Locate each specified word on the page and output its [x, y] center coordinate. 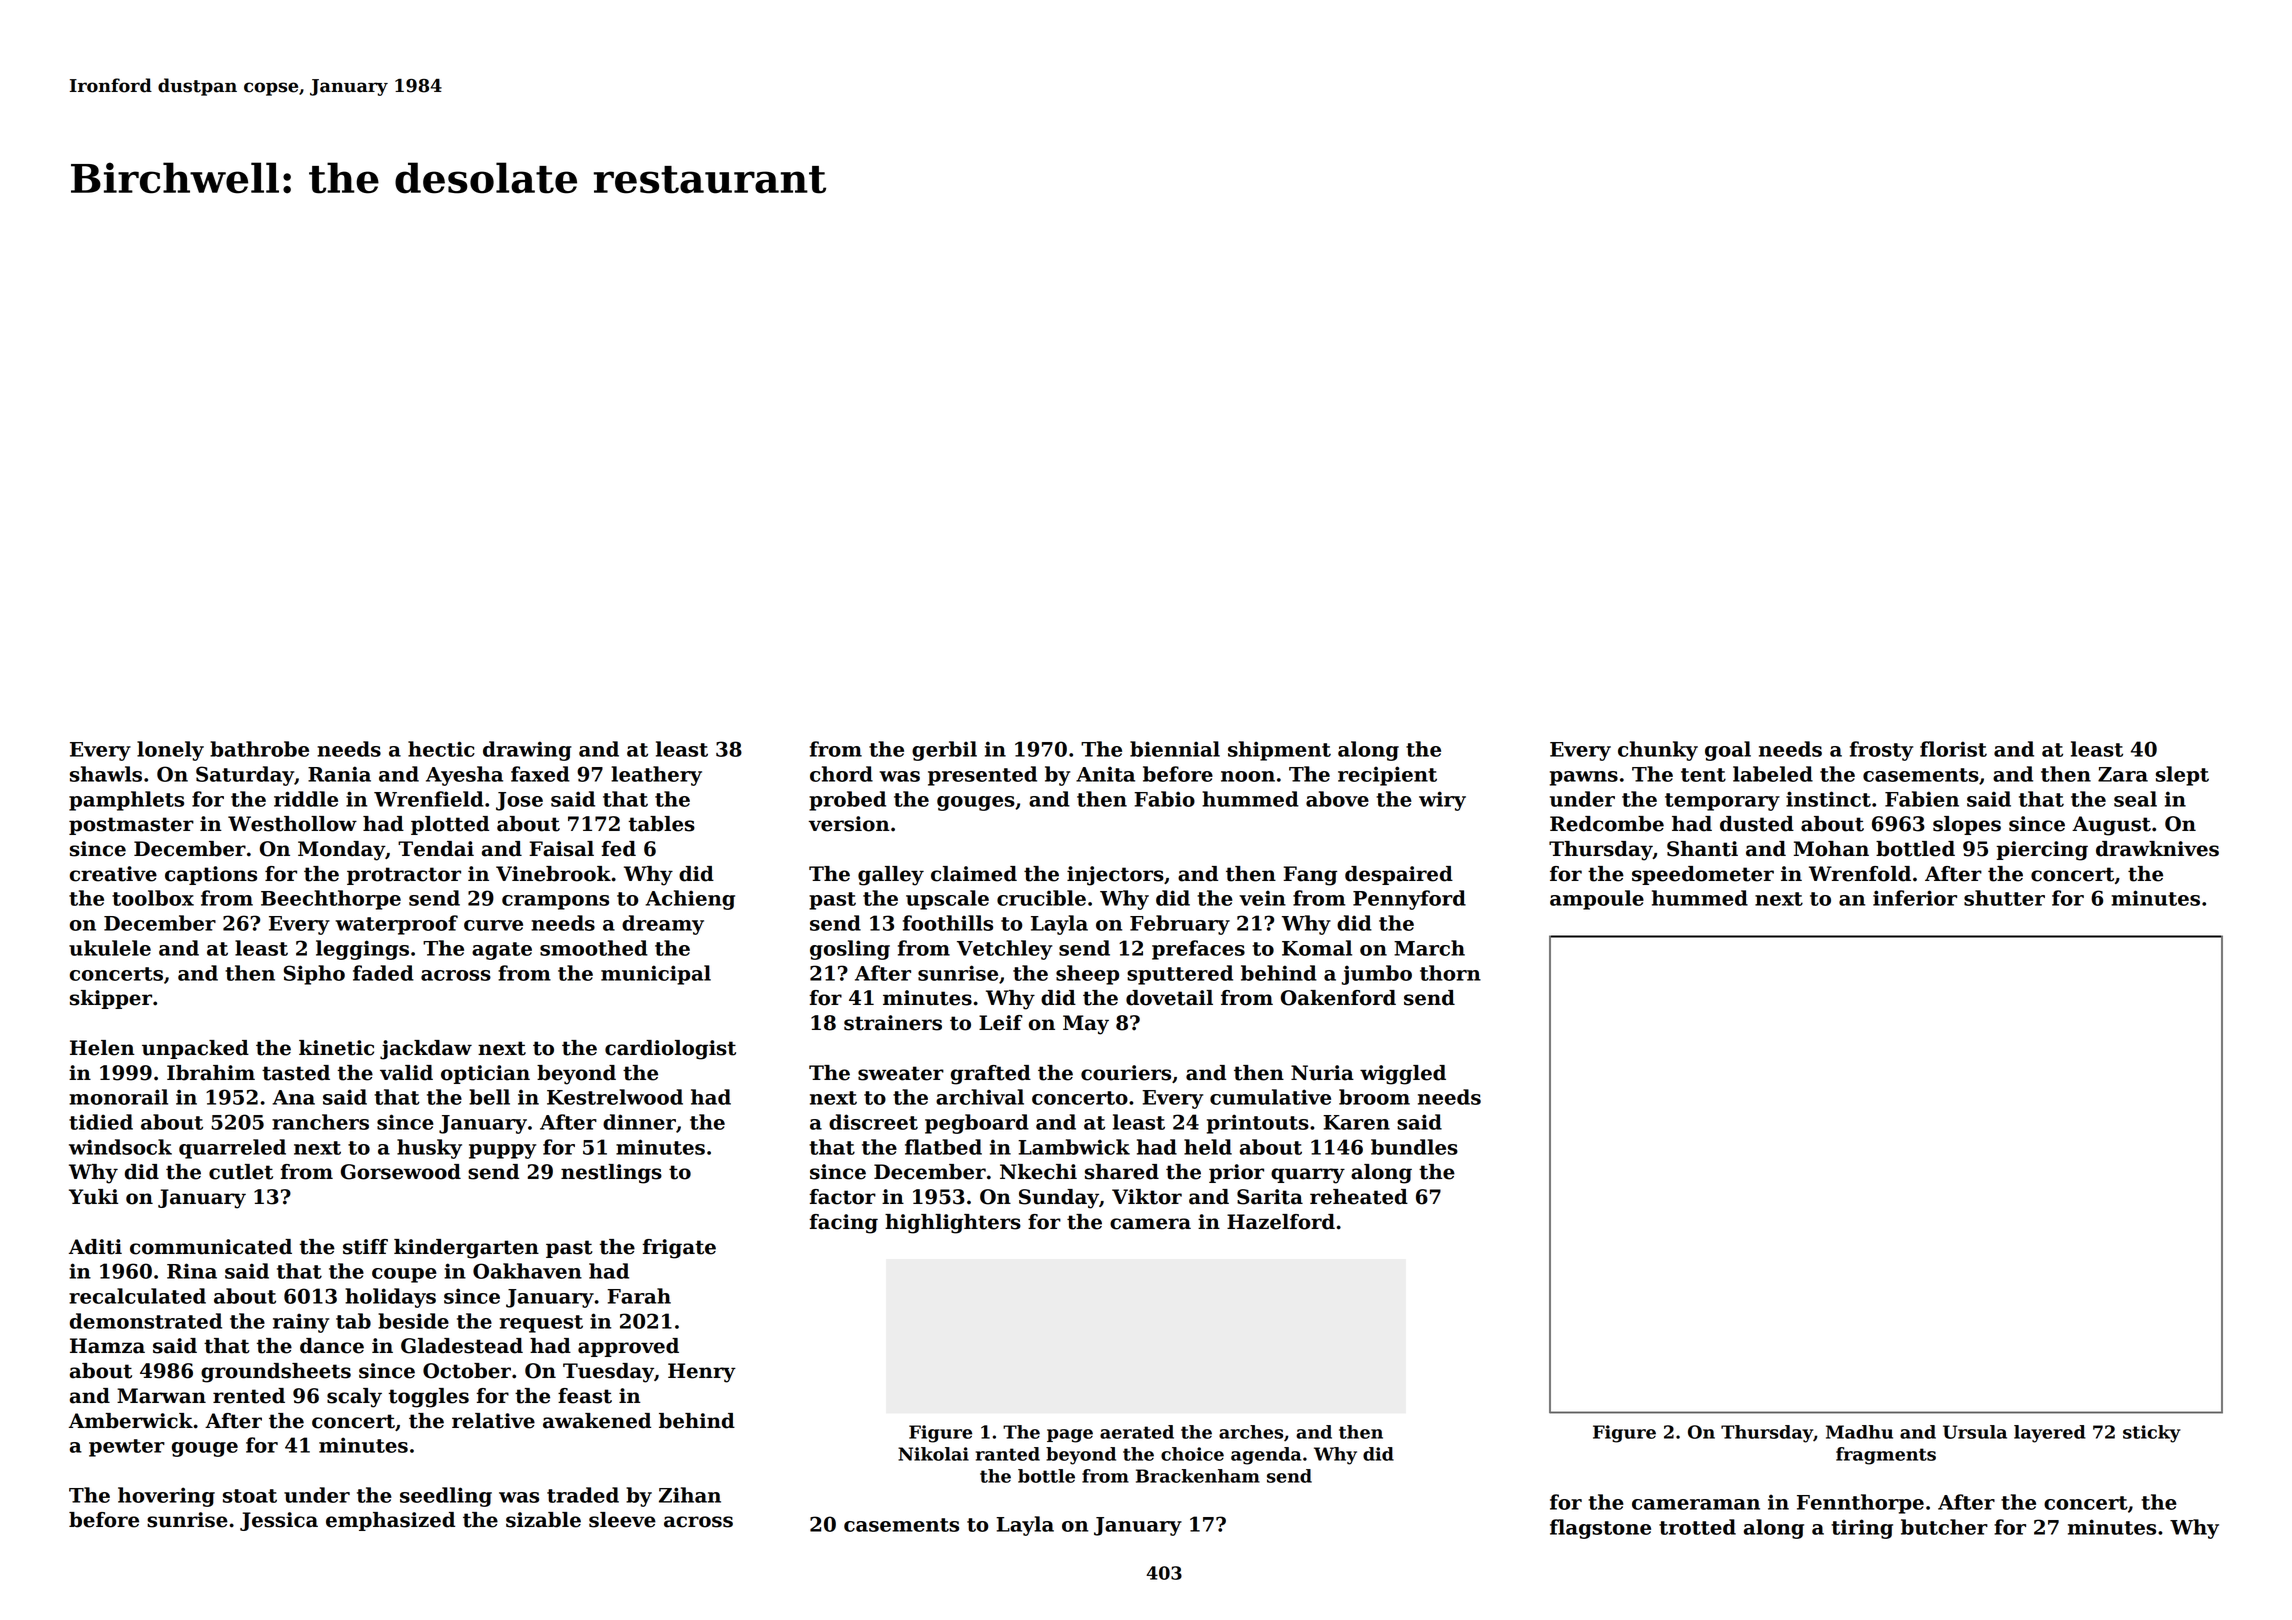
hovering [166, 1497]
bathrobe [259, 749]
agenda [1266, 1456]
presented [982, 776]
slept [2182, 776]
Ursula [1975, 1432]
